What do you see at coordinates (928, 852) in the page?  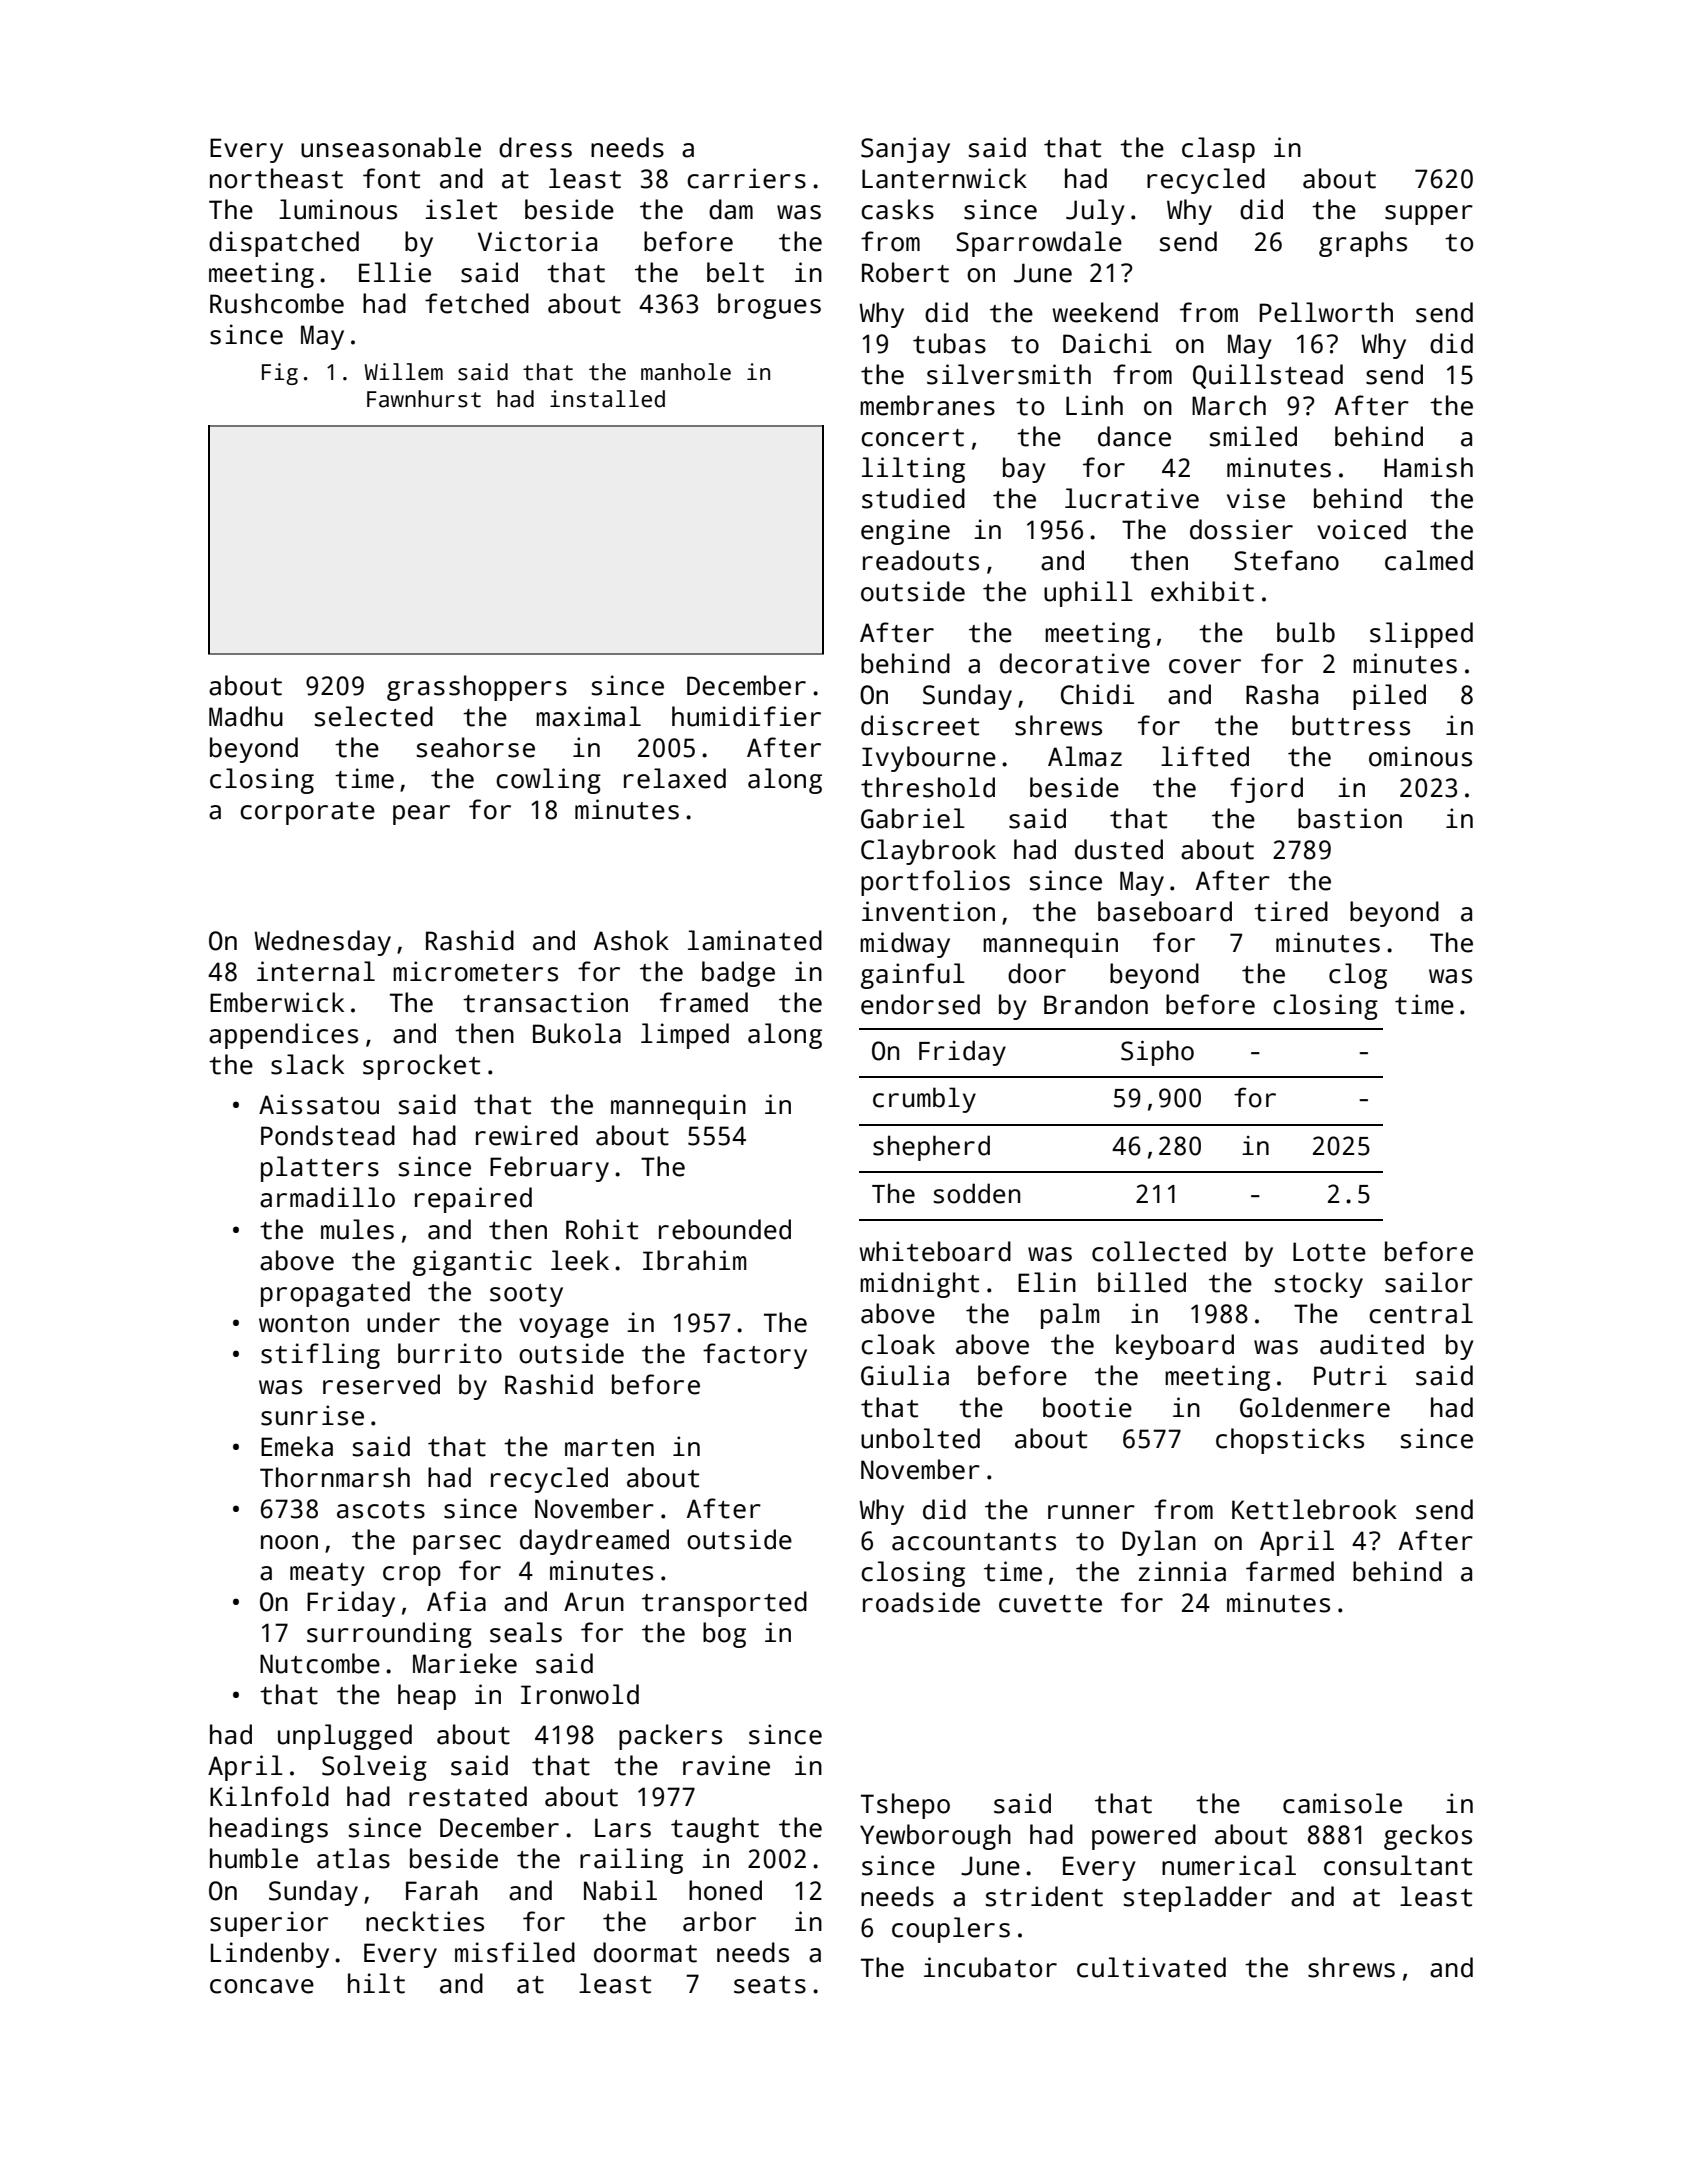 I see `Claybrook` at bounding box center [928, 852].
